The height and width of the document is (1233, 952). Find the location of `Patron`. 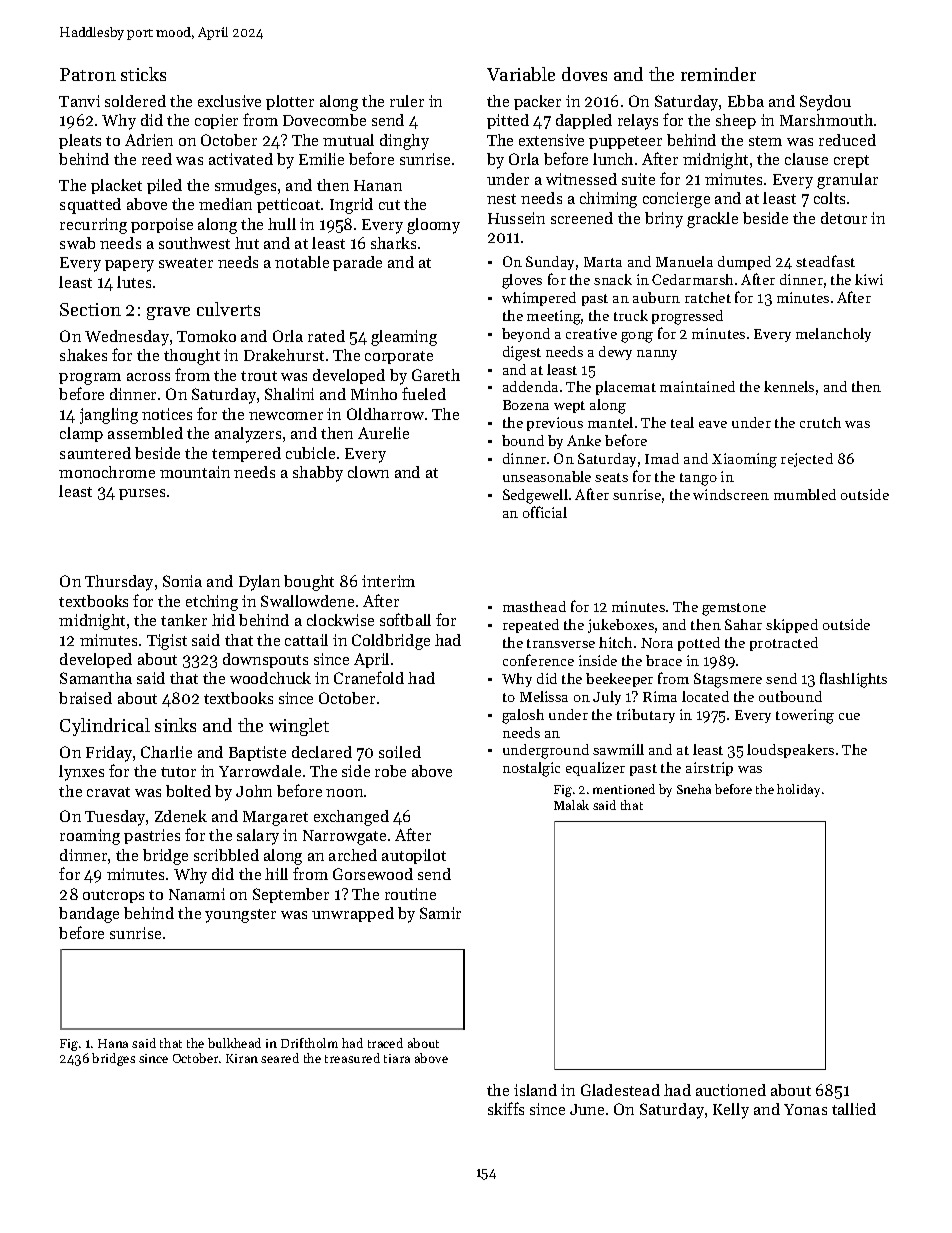

Patron is located at coordinates (88, 74).
